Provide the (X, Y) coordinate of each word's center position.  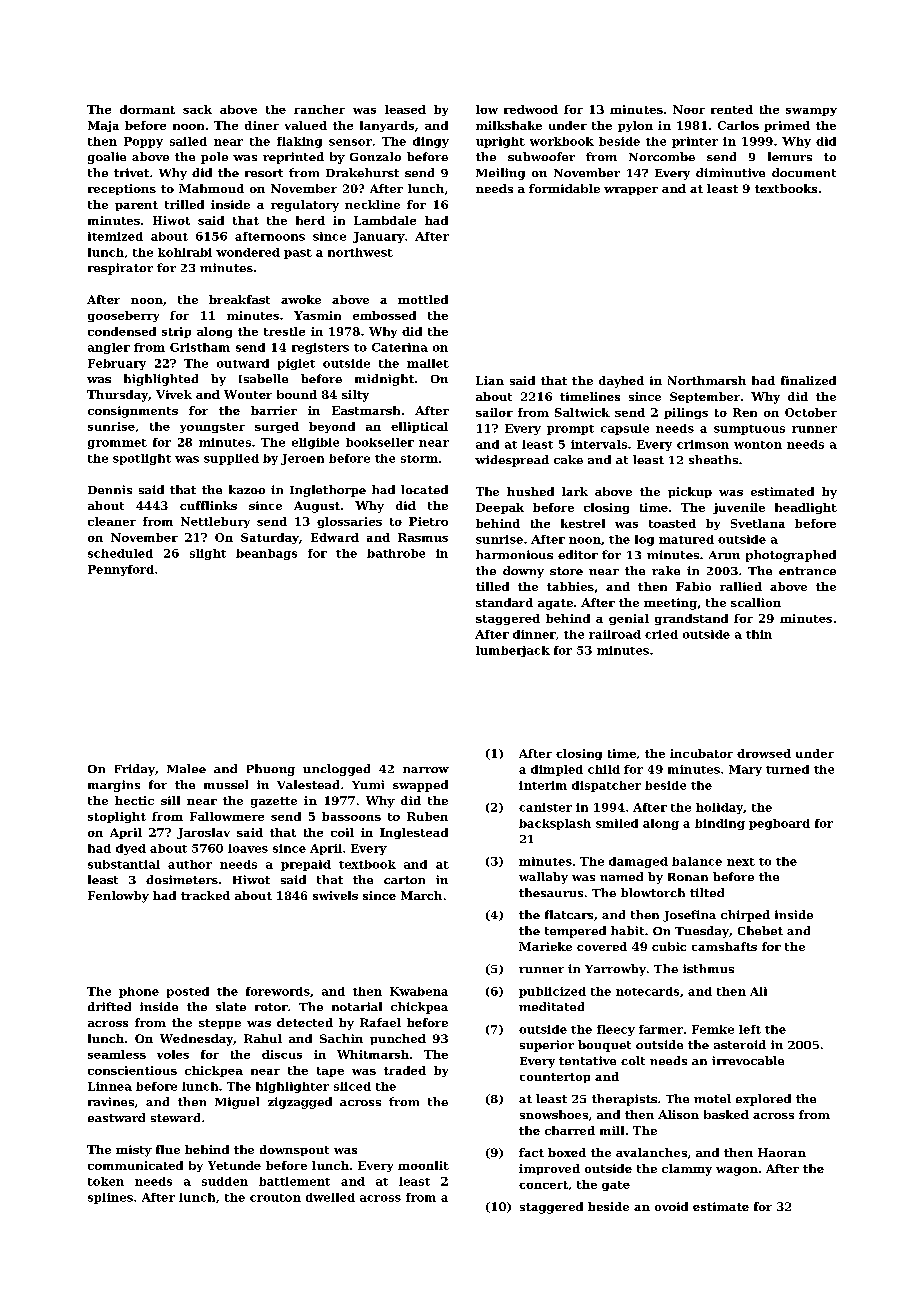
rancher (319, 109)
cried (661, 634)
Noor (689, 109)
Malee (186, 768)
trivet (131, 172)
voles (173, 1054)
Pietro (428, 521)
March (421, 895)
